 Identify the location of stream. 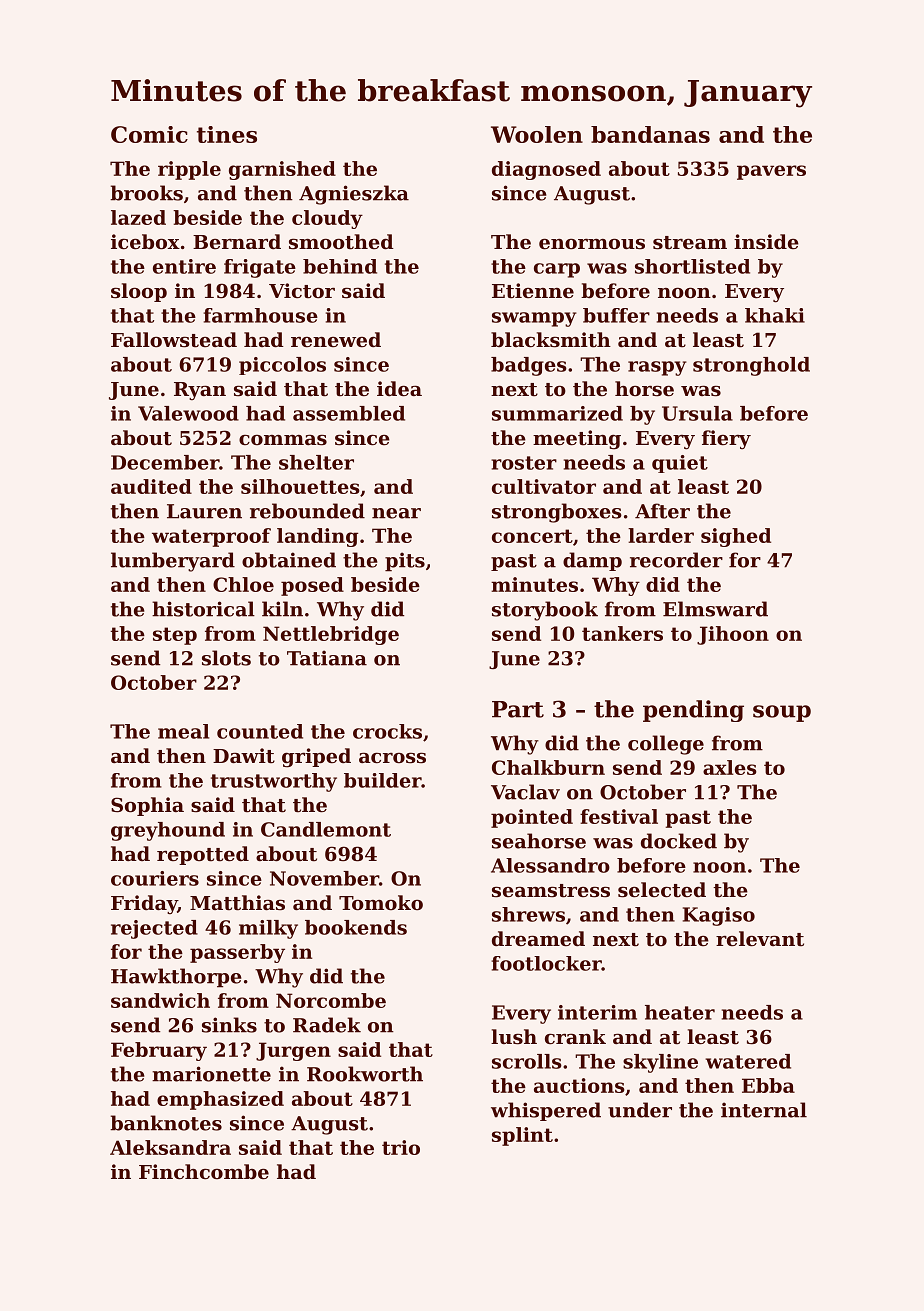
(690, 243).
